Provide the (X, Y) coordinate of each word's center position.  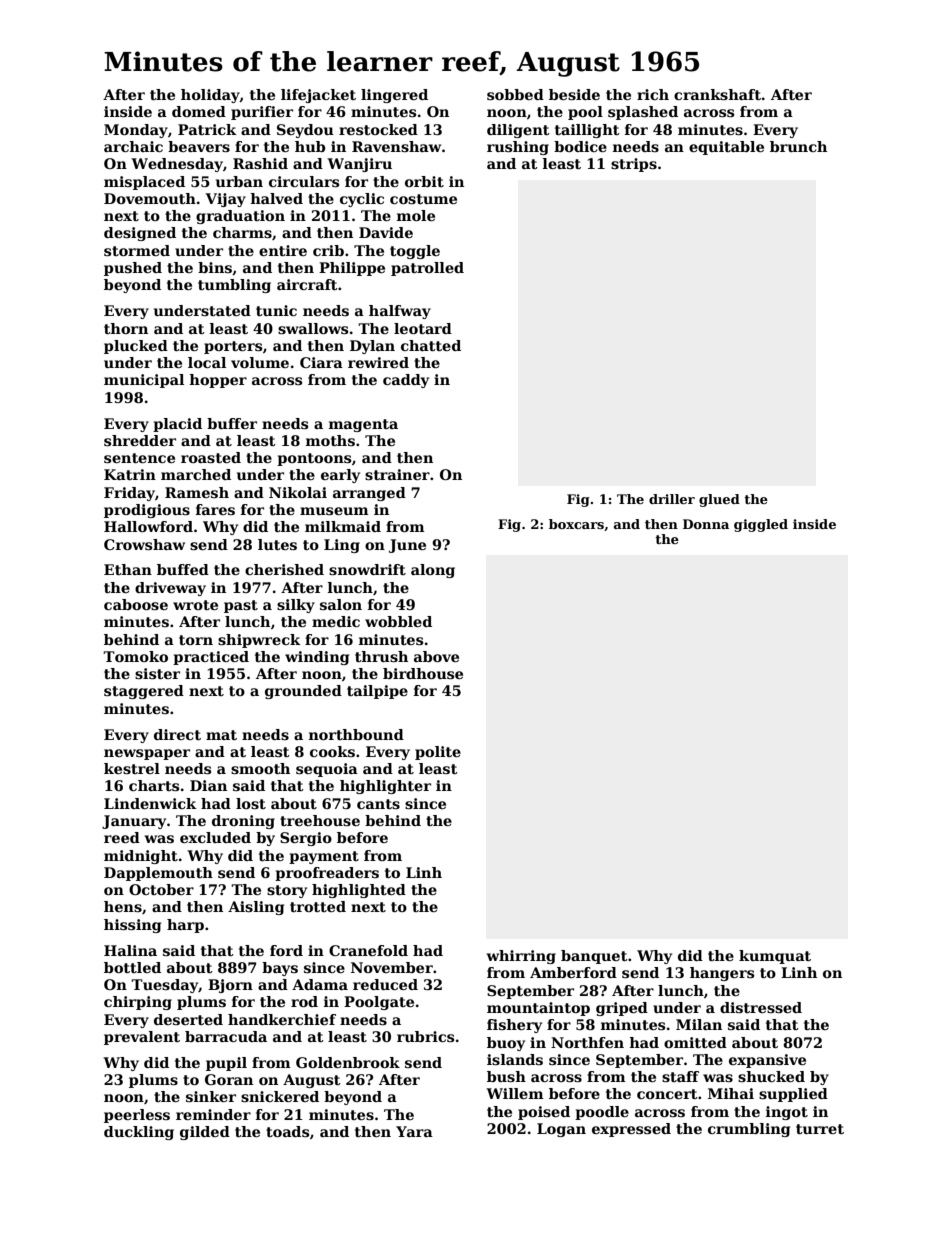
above (436, 656)
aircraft (307, 284)
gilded (205, 1133)
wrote (195, 605)
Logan (561, 1130)
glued (719, 500)
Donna (706, 524)
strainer (397, 474)
